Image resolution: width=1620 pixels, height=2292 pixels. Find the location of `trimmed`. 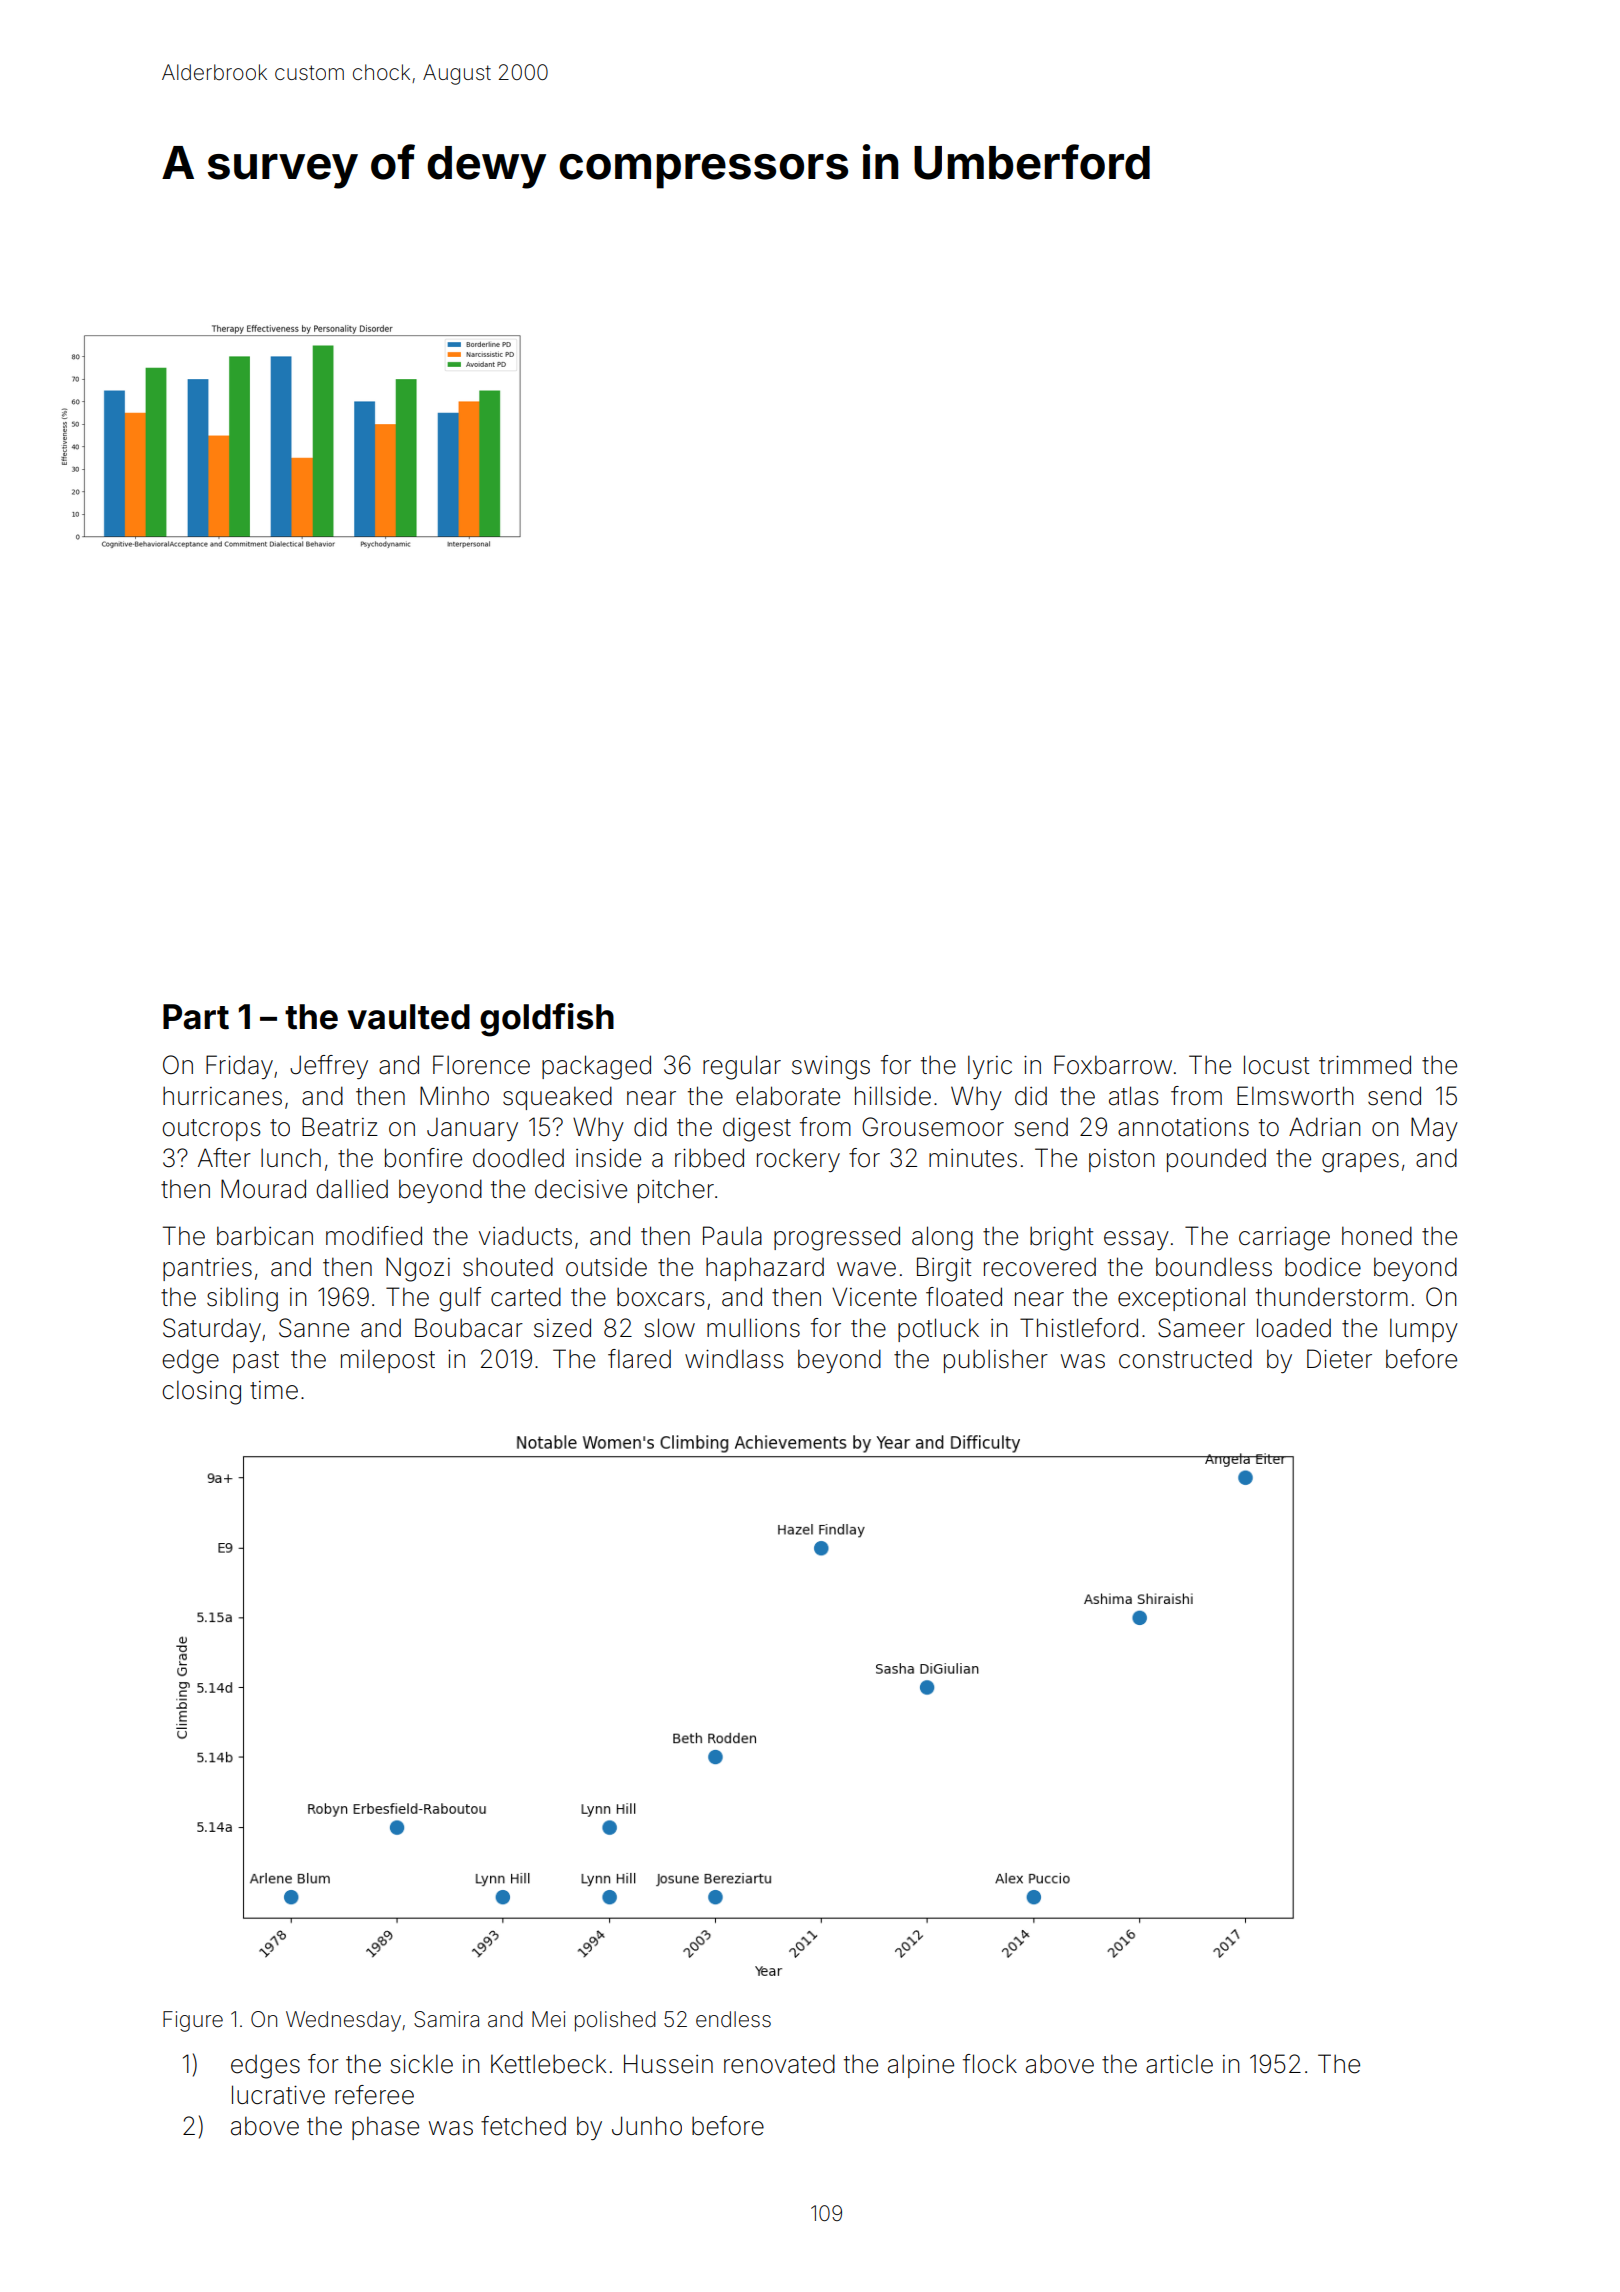

trimmed is located at coordinates (1365, 1065).
